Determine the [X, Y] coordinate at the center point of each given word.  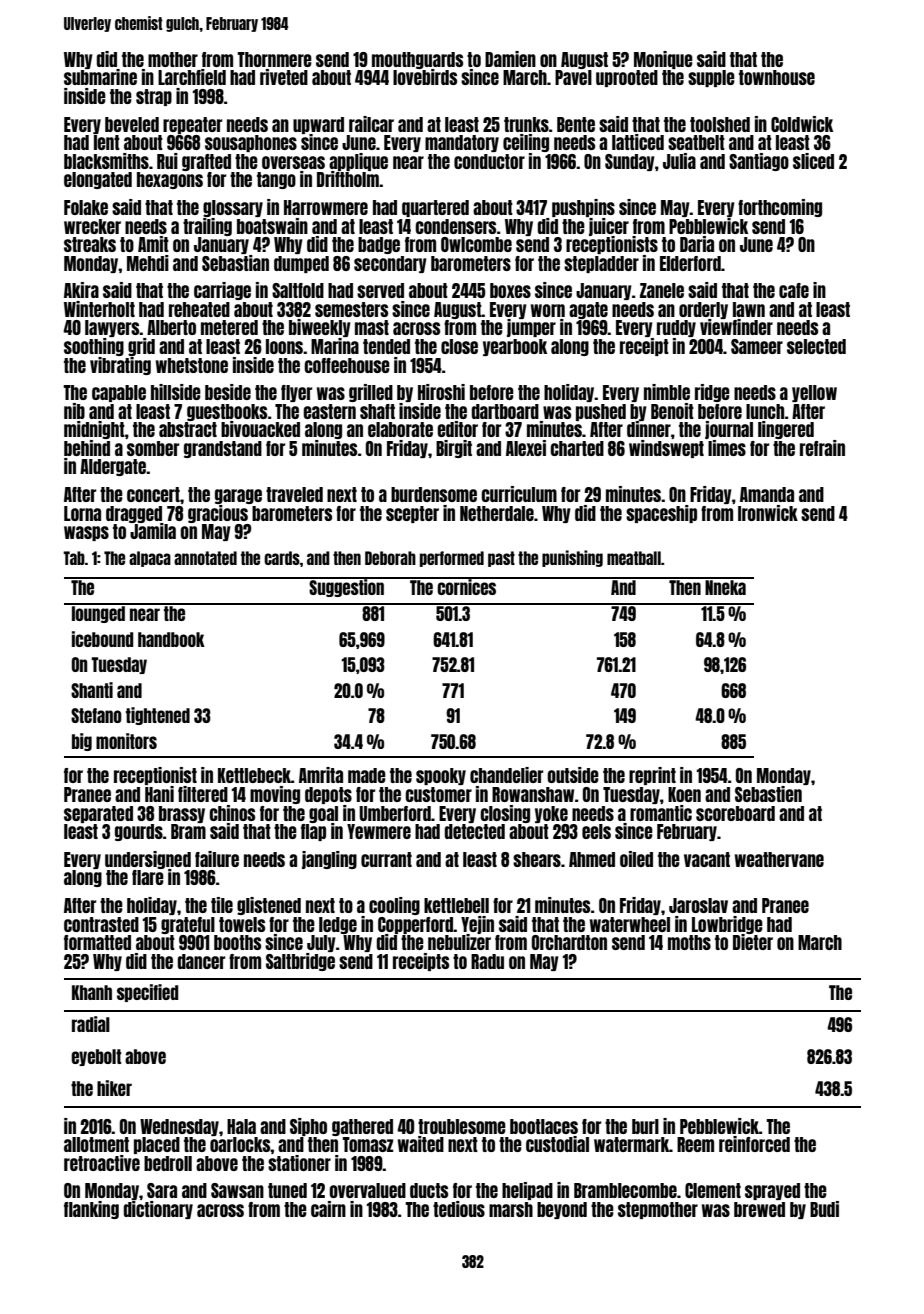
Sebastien [768, 794]
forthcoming [780, 208]
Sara [162, 1190]
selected [816, 346]
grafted [206, 162]
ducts [429, 1190]
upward [318, 125]
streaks [90, 244]
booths [237, 942]
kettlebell [456, 905]
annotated [205, 558]
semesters [351, 309]
